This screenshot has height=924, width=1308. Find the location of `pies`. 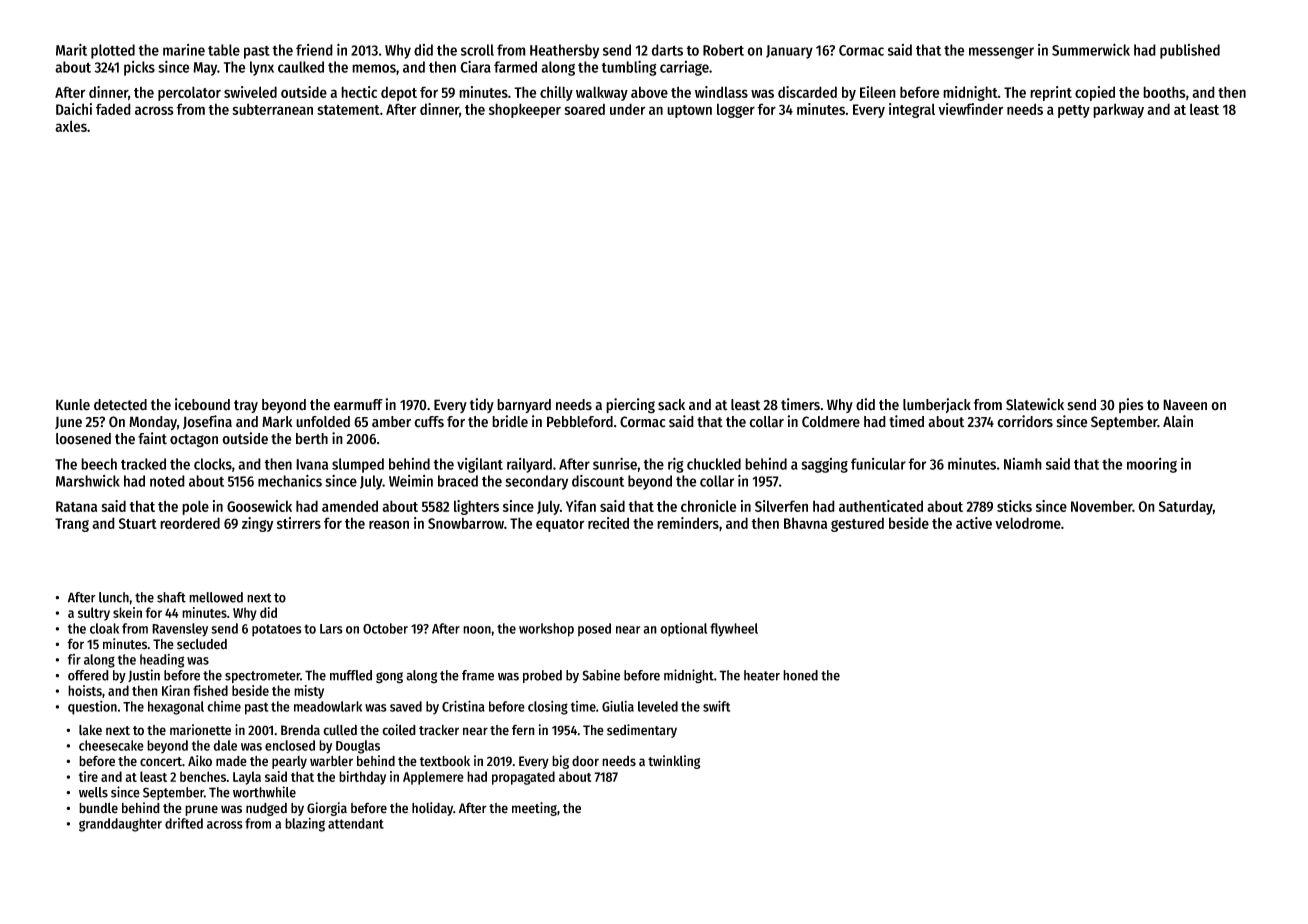

pies is located at coordinates (1131, 405).
